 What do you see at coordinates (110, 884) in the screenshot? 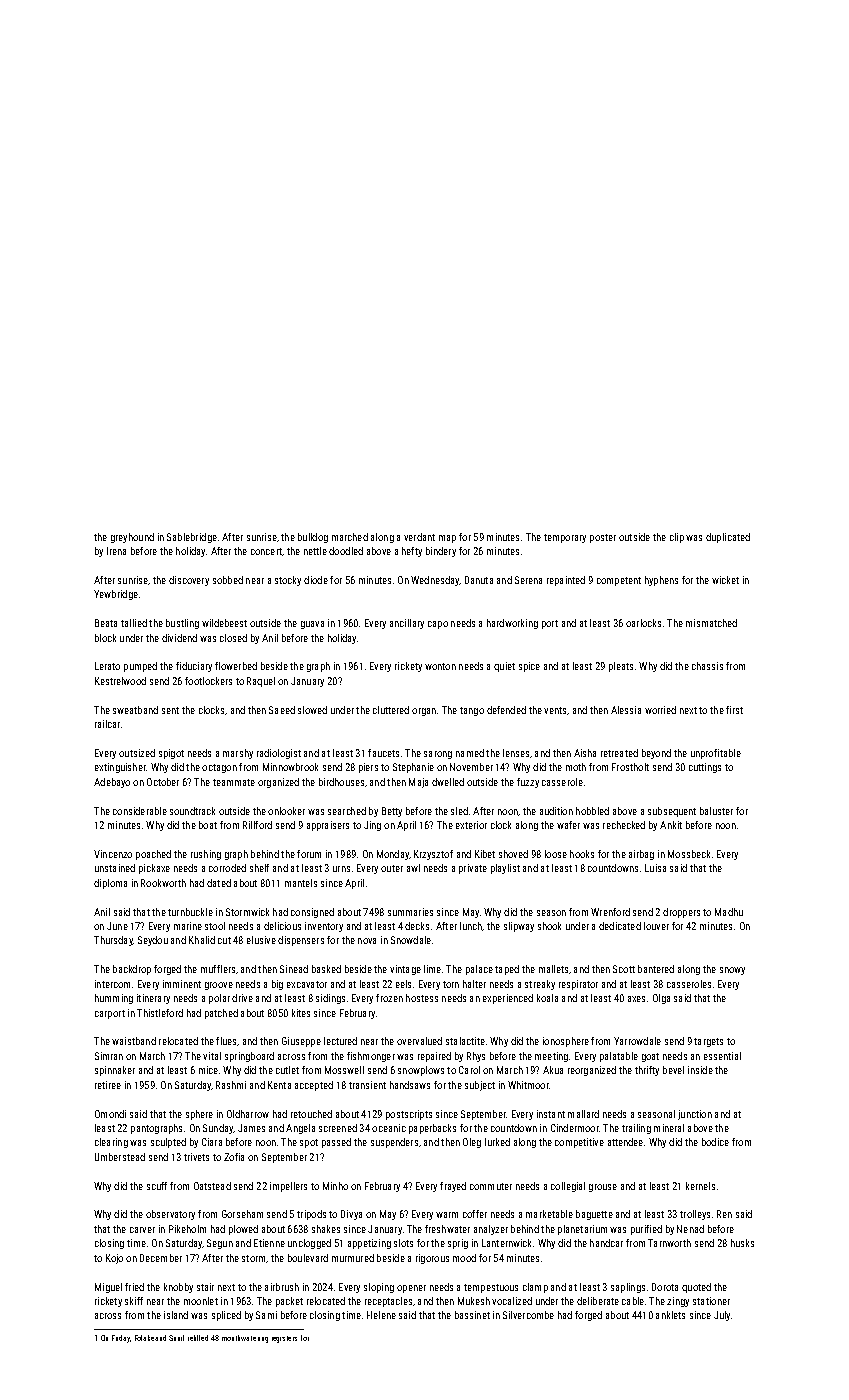
I see `diploma` at bounding box center [110, 884].
